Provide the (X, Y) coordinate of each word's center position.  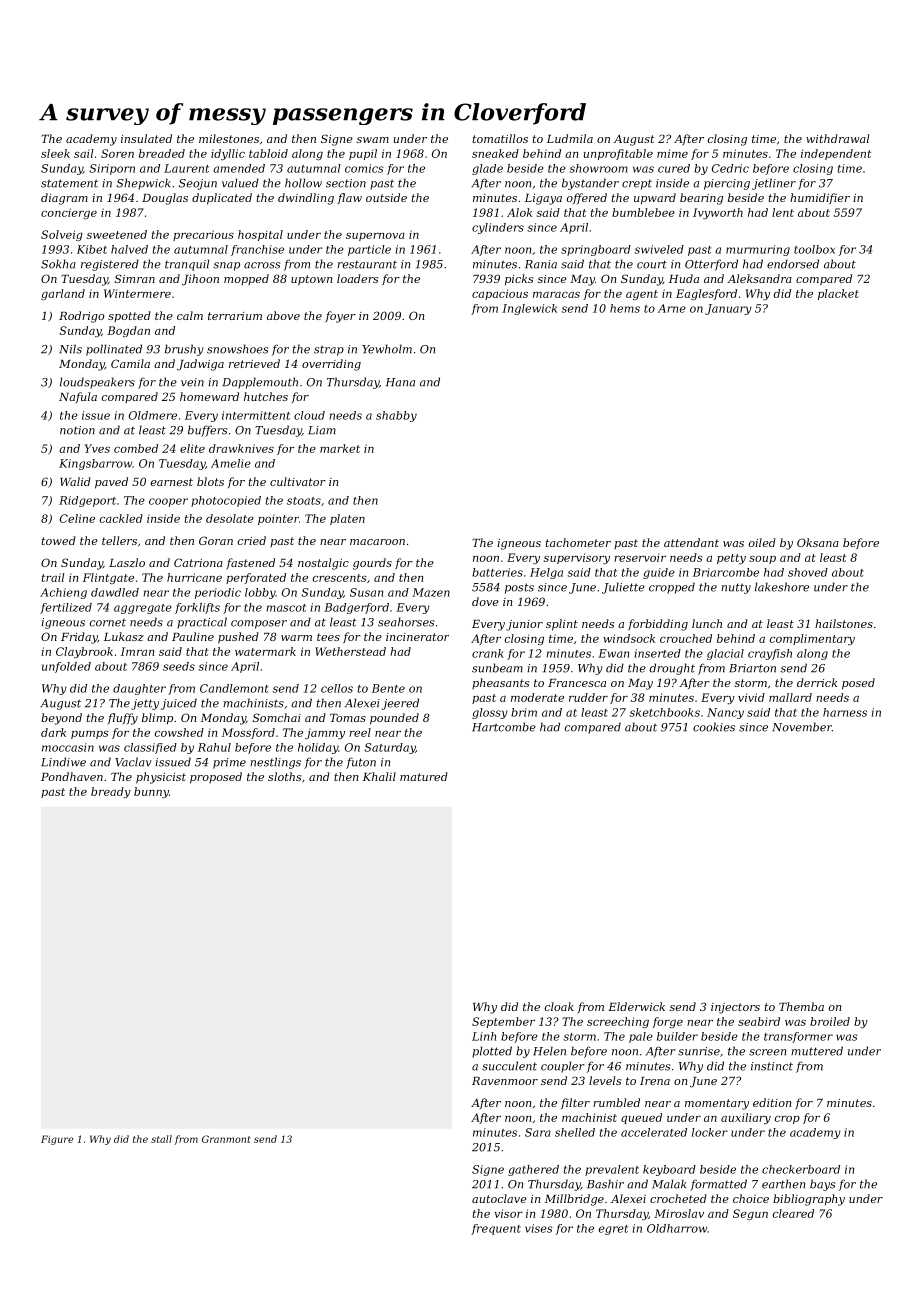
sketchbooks (665, 712)
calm (190, 315)
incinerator (417, 637)
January (728, 309)
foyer (340, 317)
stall (161, 1139)
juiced (179, 704)
